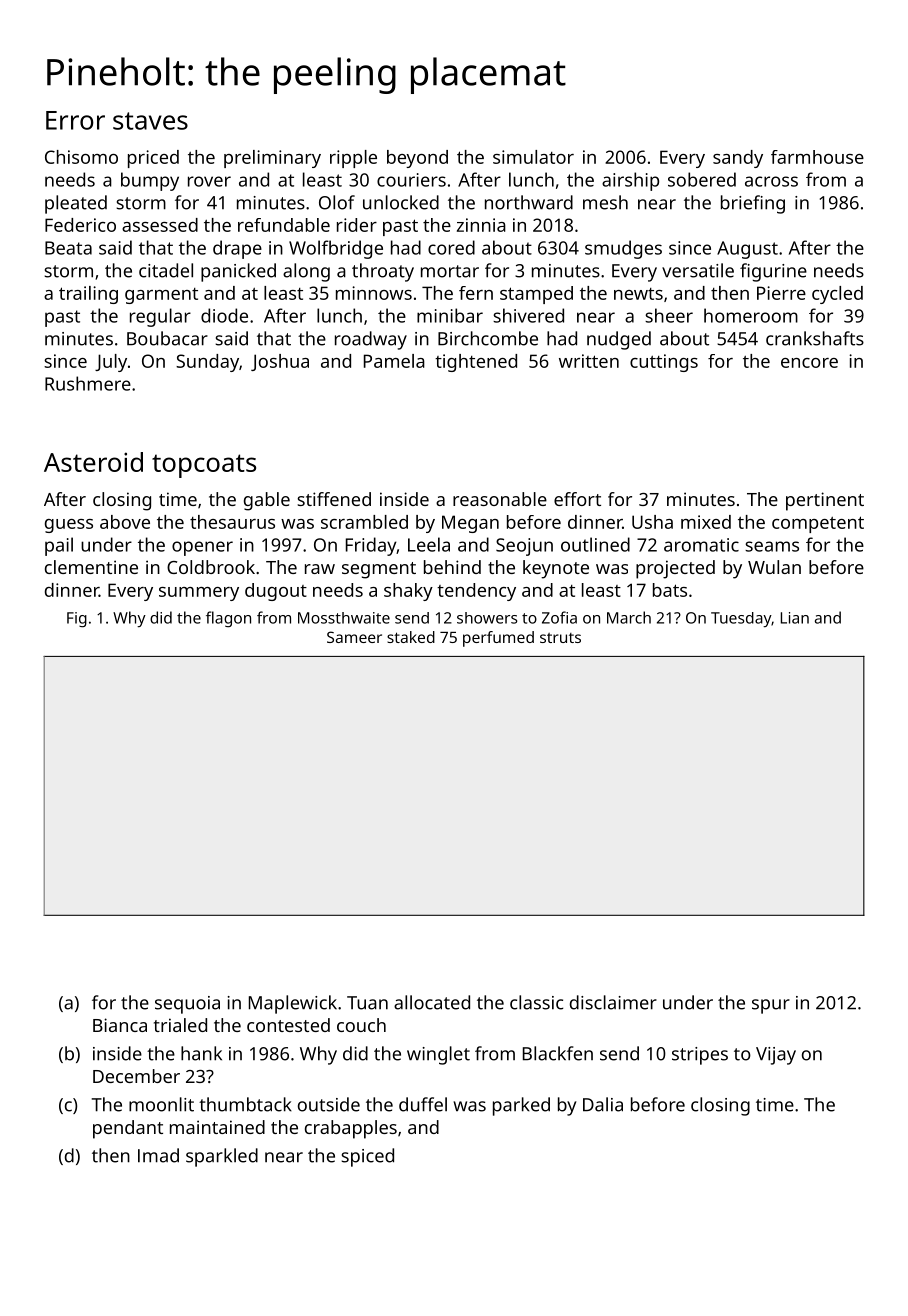 This page has height=1316, width=908. What do you see at coordinates (417, 159) in the page?
I see `beyond` at bounding box center [417, 159].
